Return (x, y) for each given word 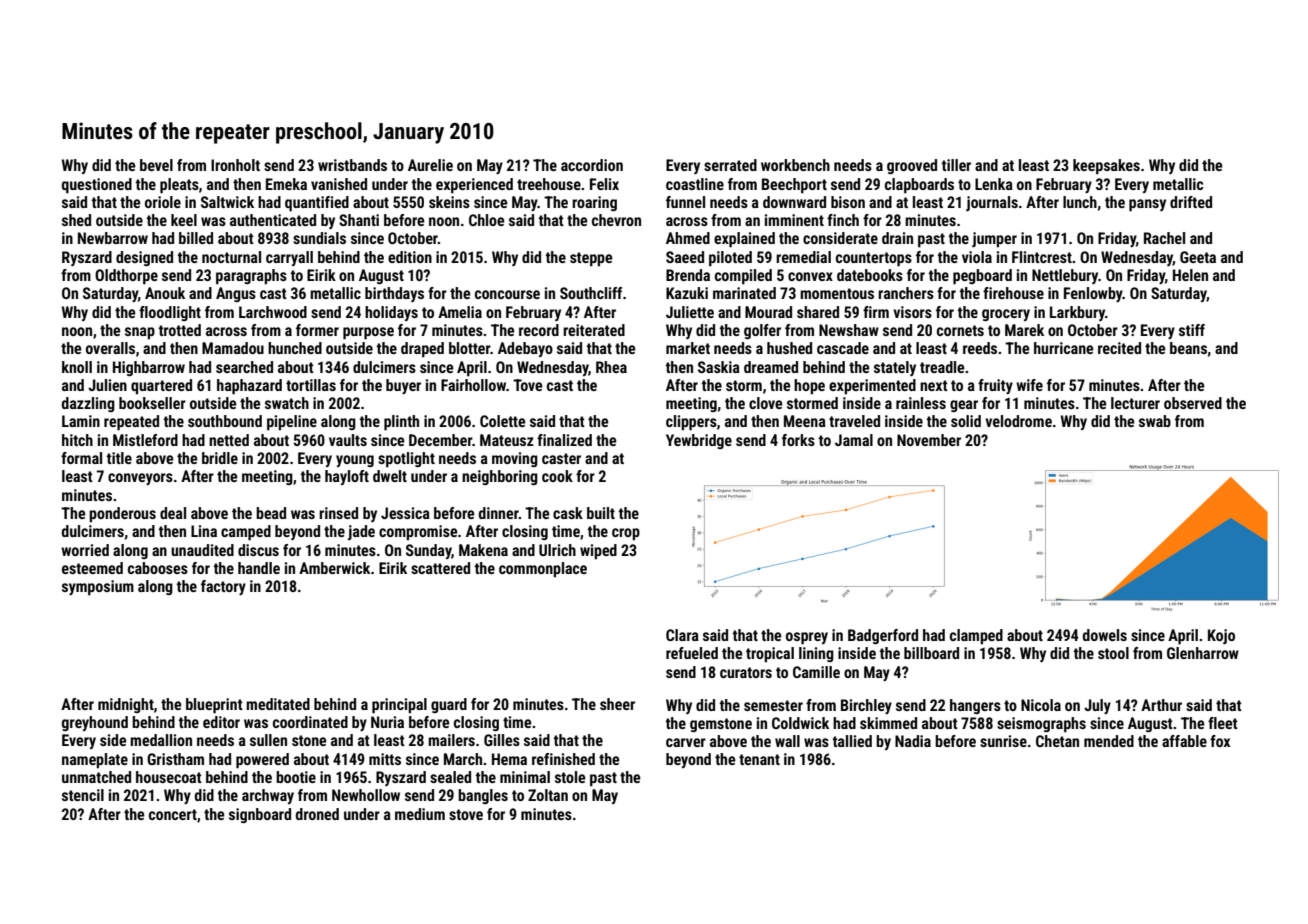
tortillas (311, 385)
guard (449, 705)
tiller (956, 165)
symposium (98, 588)
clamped (976, 637)
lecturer (1135, 403)
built (601, 513)
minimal (525, 777)
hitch (77, 440)
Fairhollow (473, 385)
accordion (592, 165)
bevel (156, 165)
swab (1155, 421)
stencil (83, 795)
